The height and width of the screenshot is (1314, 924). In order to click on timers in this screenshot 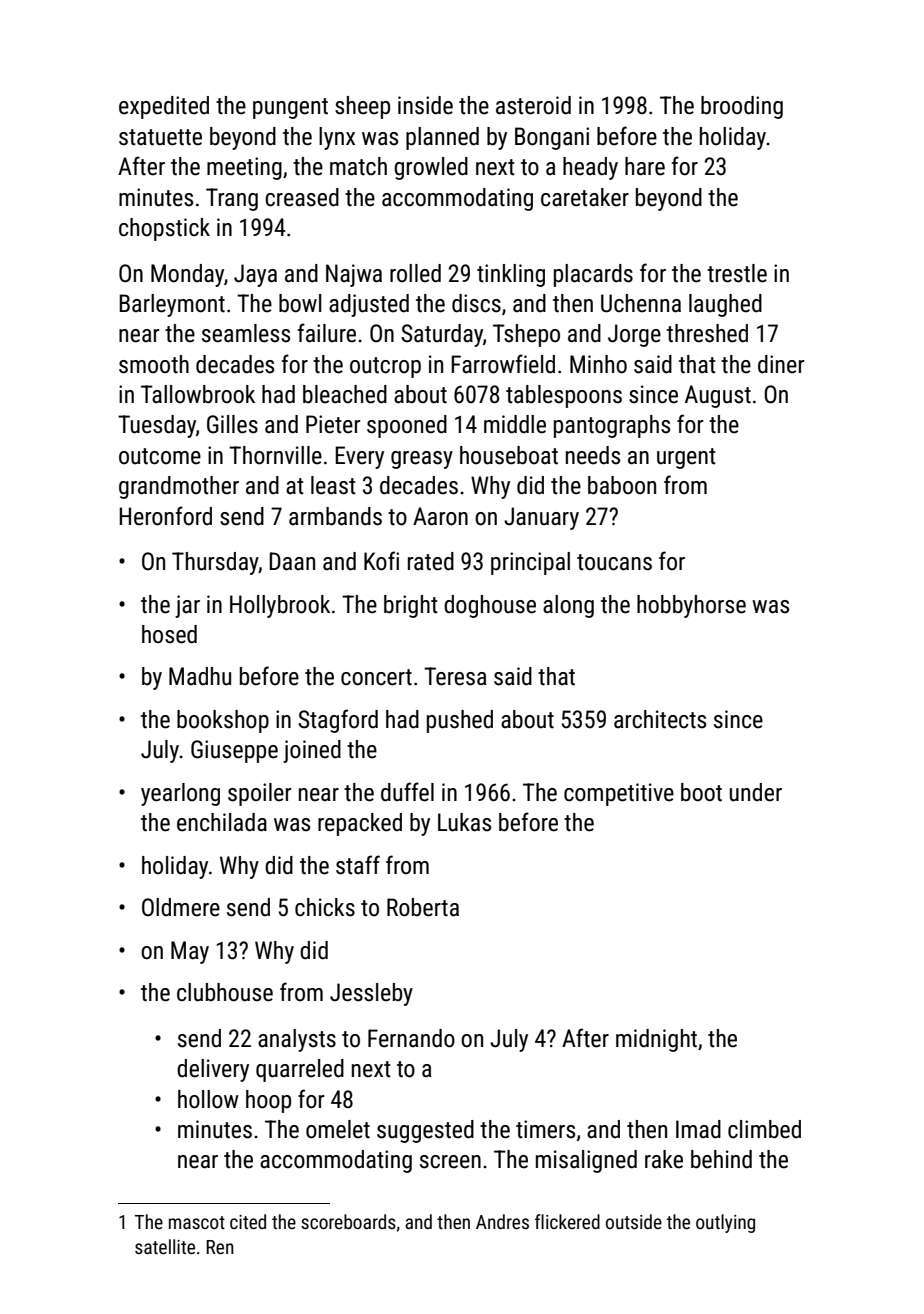, I will do `click(545, 1129)`.
